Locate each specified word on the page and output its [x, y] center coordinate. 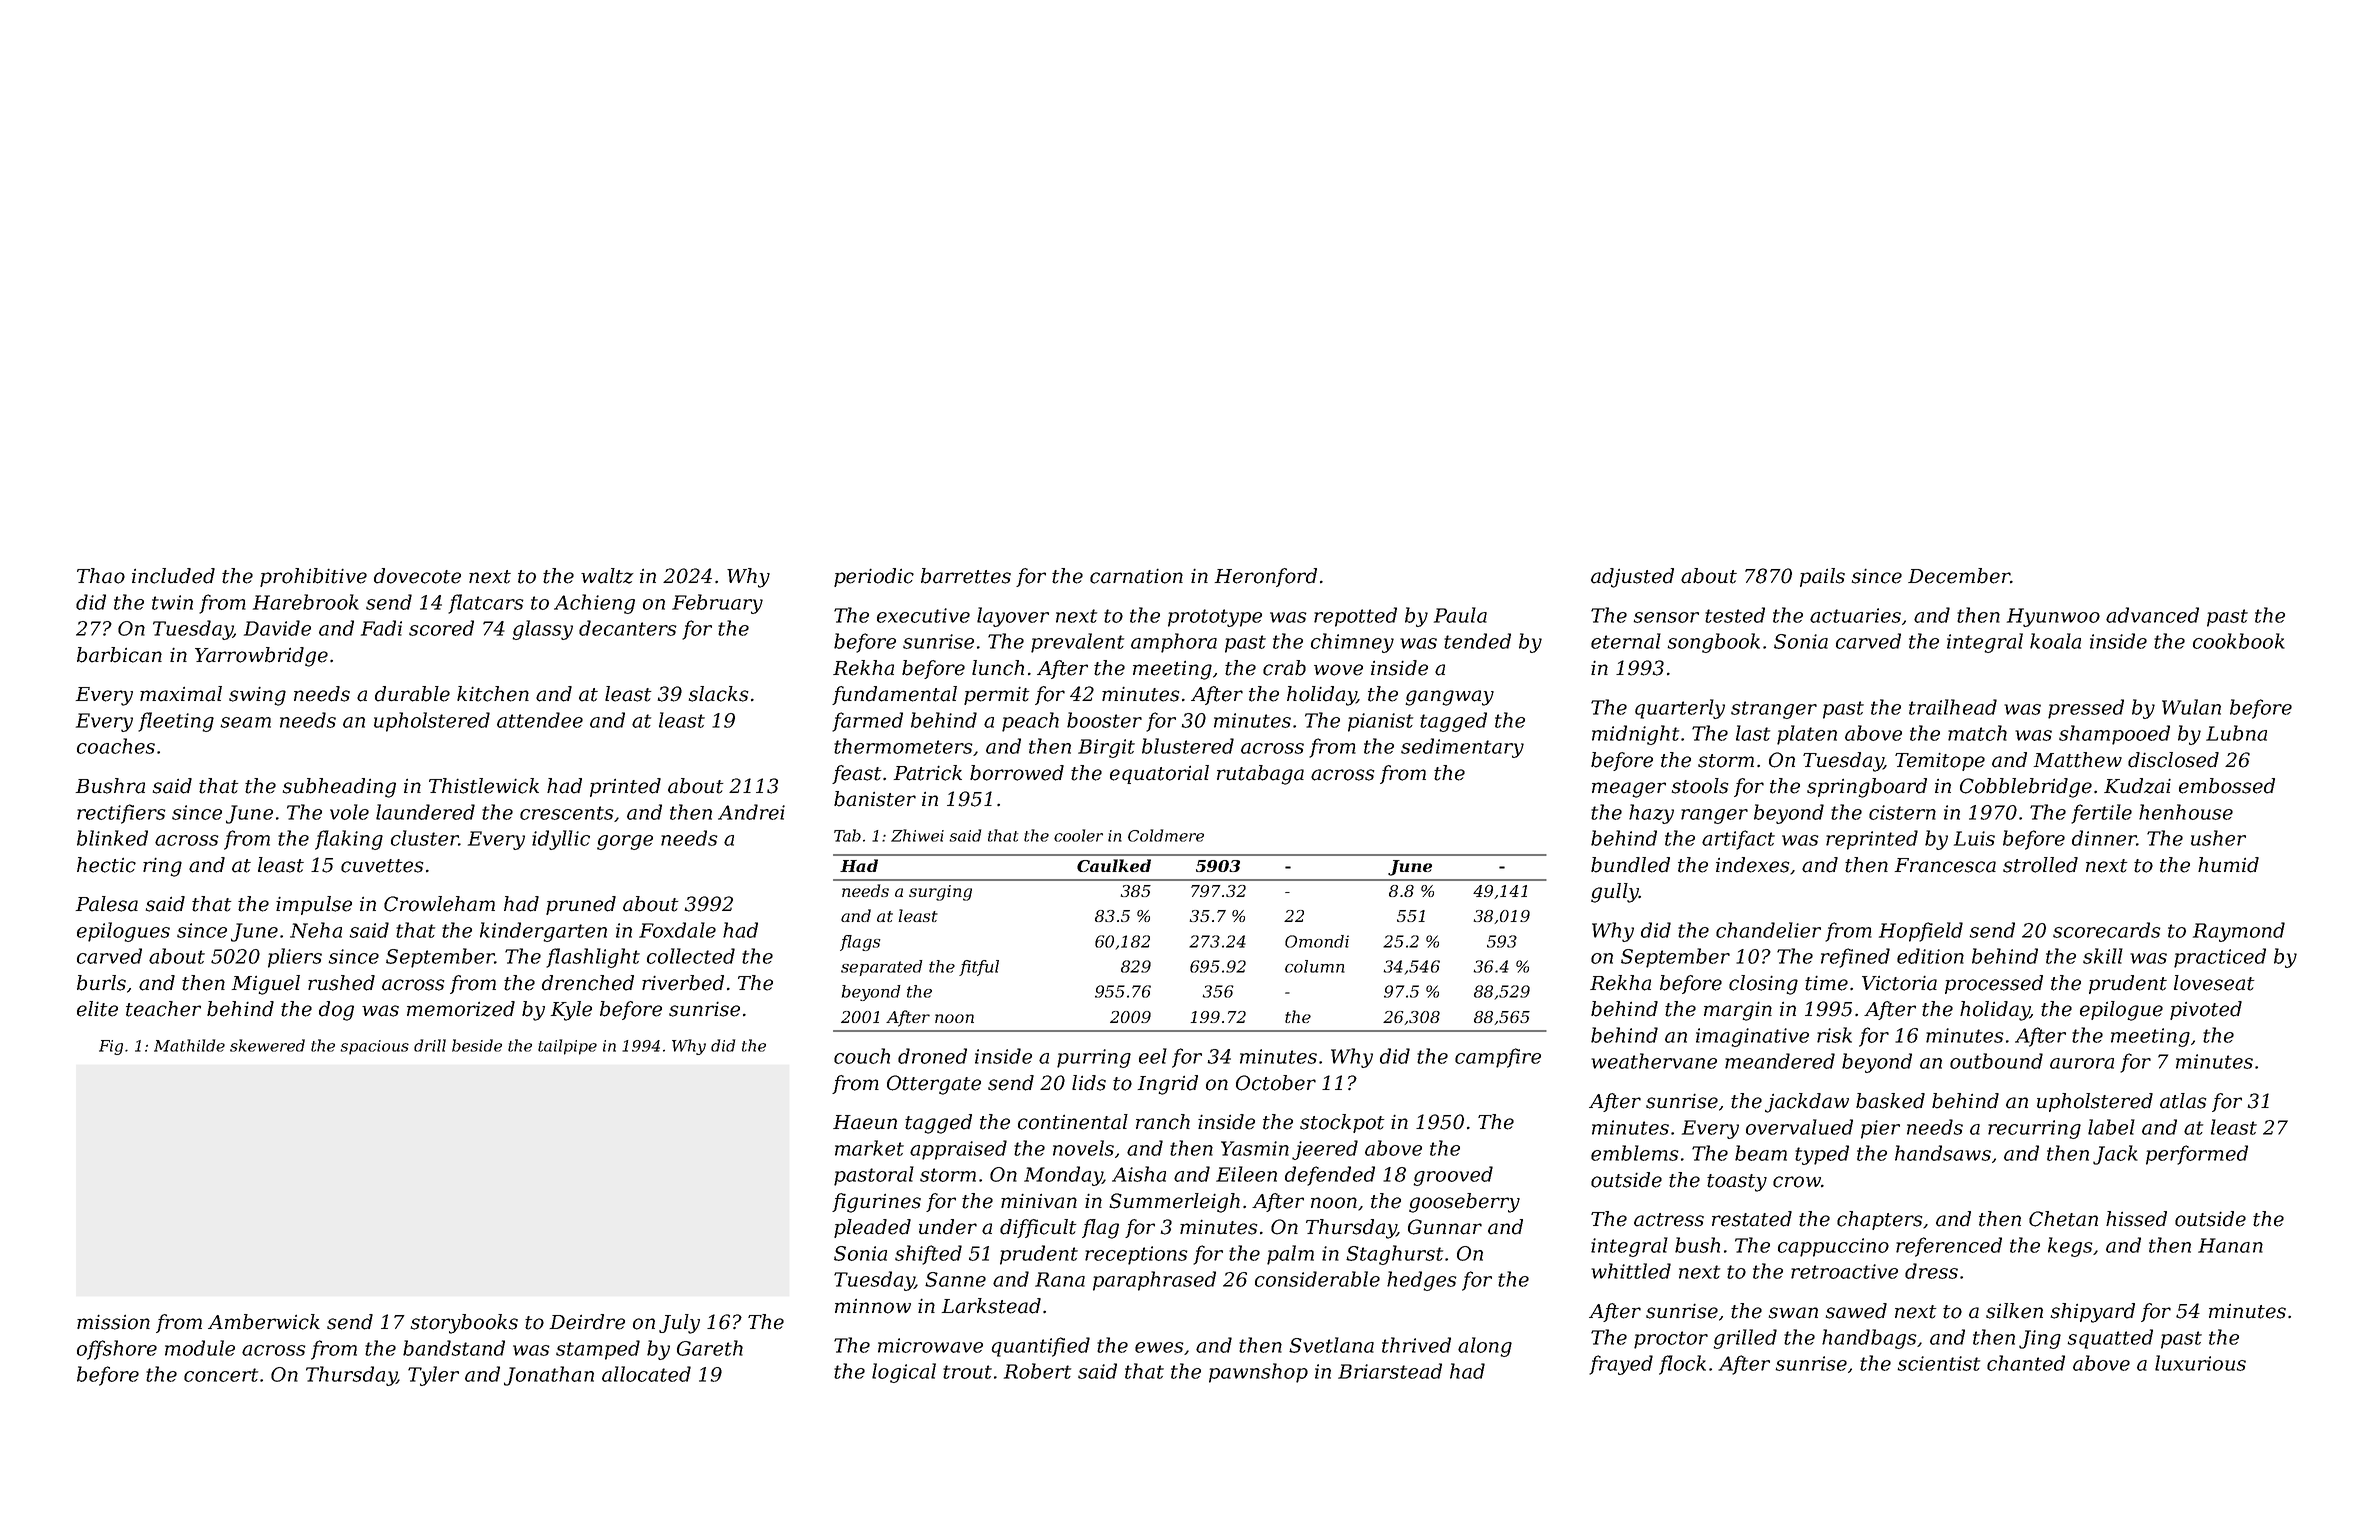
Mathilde [189, 1045]
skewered [267, 1045]
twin [172, 602]
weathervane [1654, 1061]
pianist [1380, 722]
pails [1822, 577]
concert [221, 1375]
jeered [1325, 1150]
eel [1153, 1056]
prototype [1215, 618]
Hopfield [1921, 932]
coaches [116, 746]
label [2111, 1127]
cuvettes [382, 866]
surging [940, 893]
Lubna [2236, 733]
